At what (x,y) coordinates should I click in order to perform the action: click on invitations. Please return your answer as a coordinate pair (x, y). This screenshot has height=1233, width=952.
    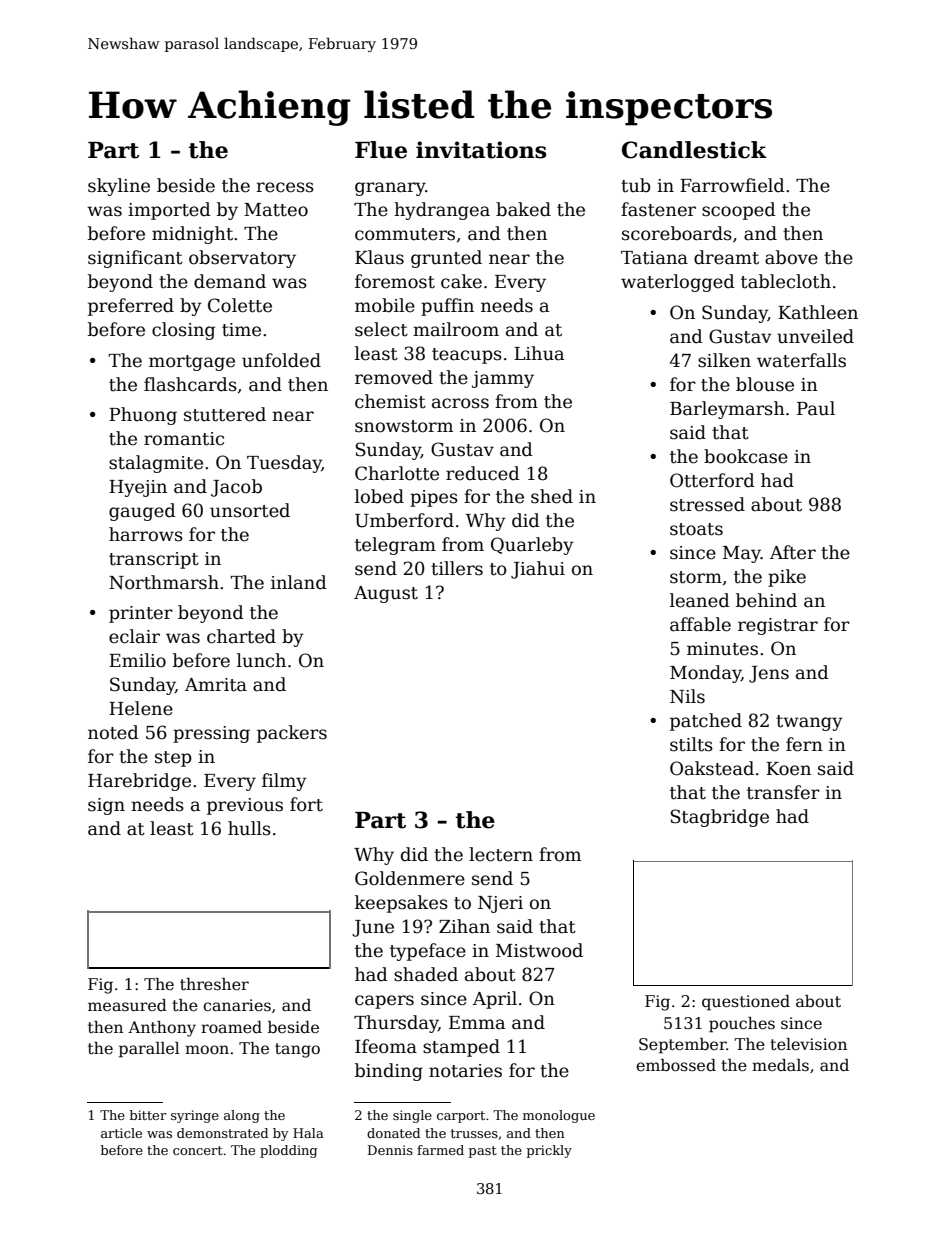
    Looking at the image, I should click on (481, 150).
